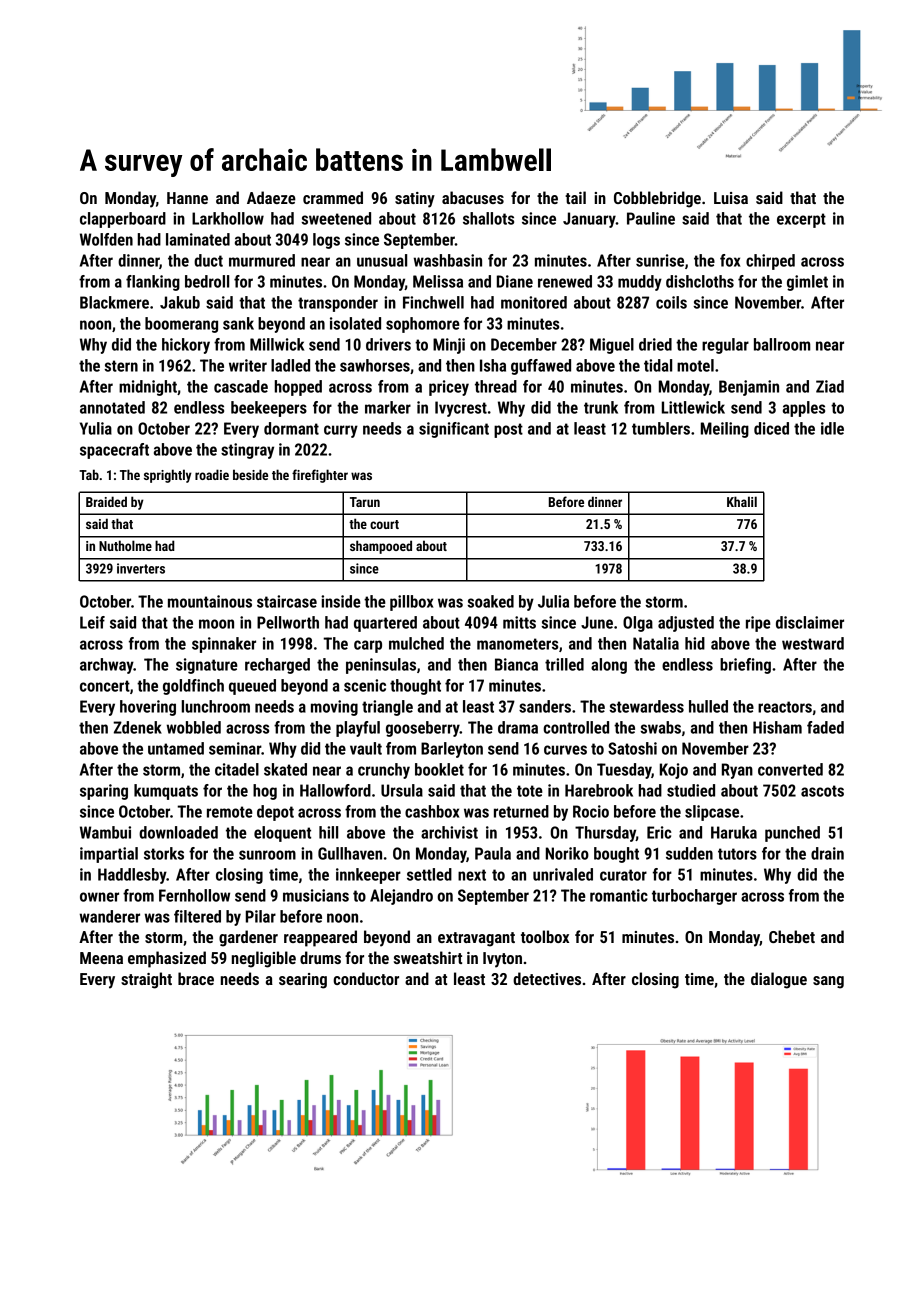 The height and width of the document is (1311, 924). What do you see at coordinates (518, 727) in the document?
I see `drama` at bounding box center [518, 727].
